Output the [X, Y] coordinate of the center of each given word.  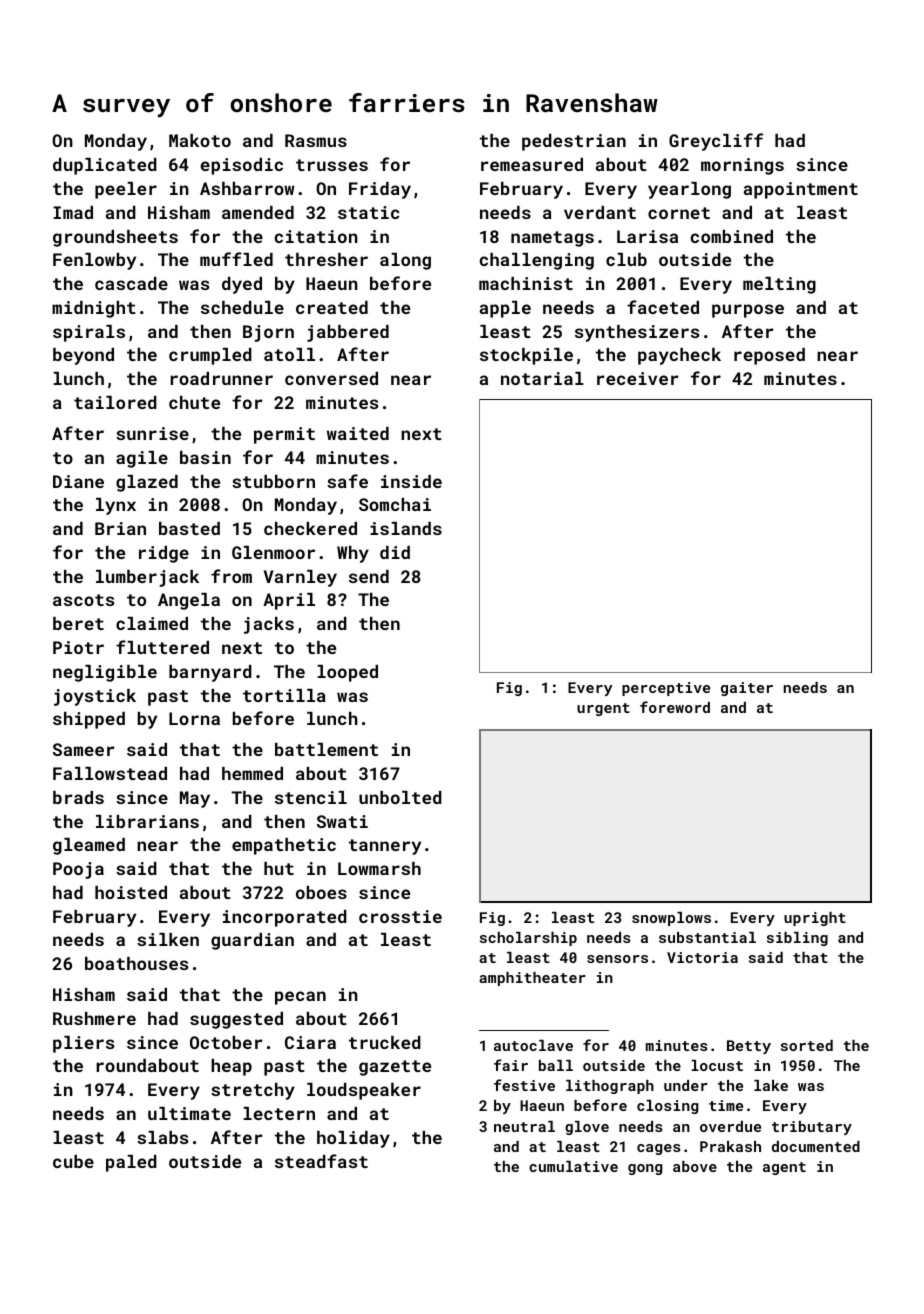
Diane [78, 481]
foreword [675, 707]
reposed [769, 356]
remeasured [532, 164]
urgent [603, 709]
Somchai [395, 504]
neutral [524, 1126]
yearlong [689, 190]
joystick [95, 697]
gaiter [747, 689]
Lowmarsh [379, 868]
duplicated [105, 166]
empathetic [284, 846]
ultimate [189, 1113]
